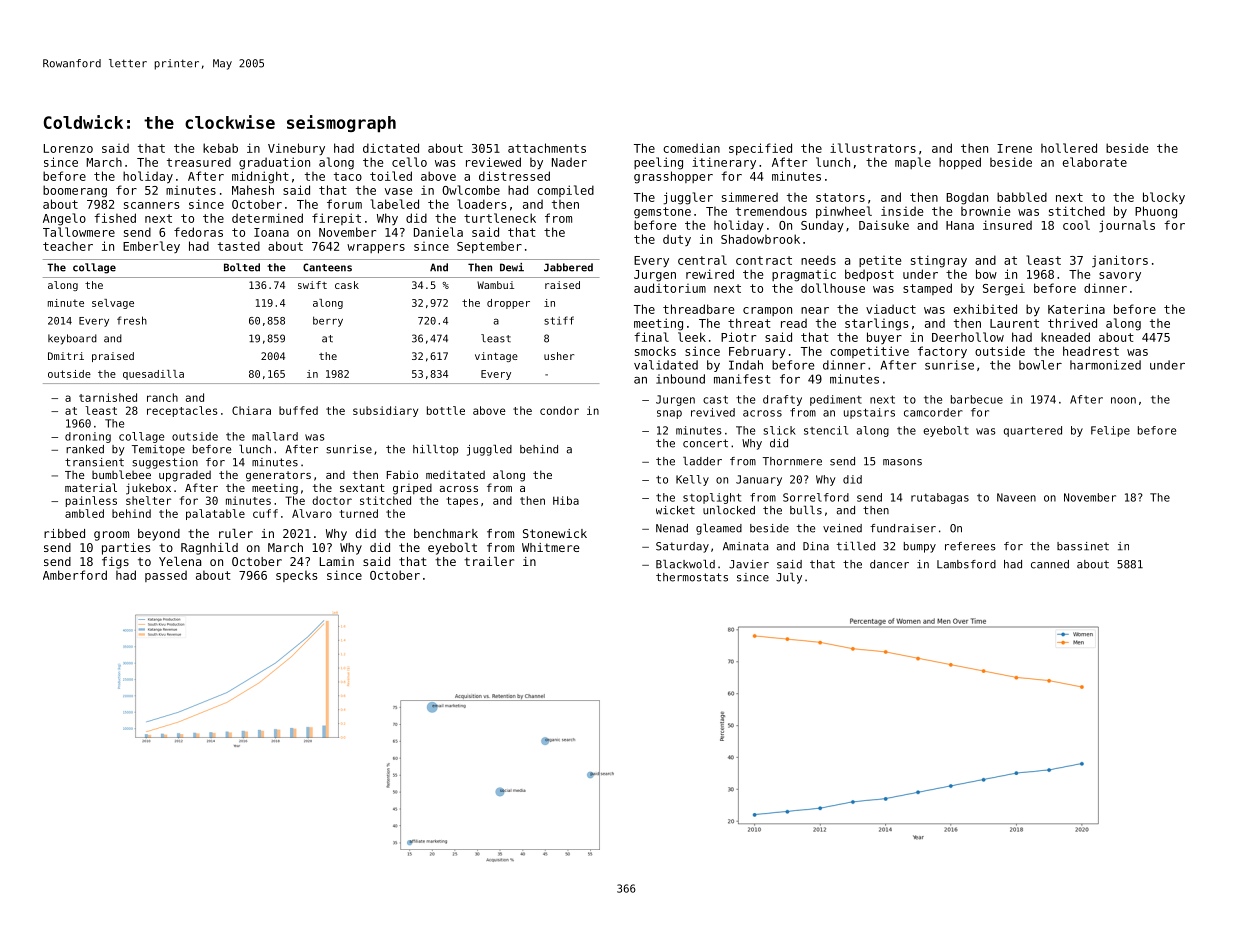 Image resolution: width=1233 pixels, height=952 pixels. What do you see at coordinates (760, 149) in the document?
I see `specified` at bounding box center [760, 149].
